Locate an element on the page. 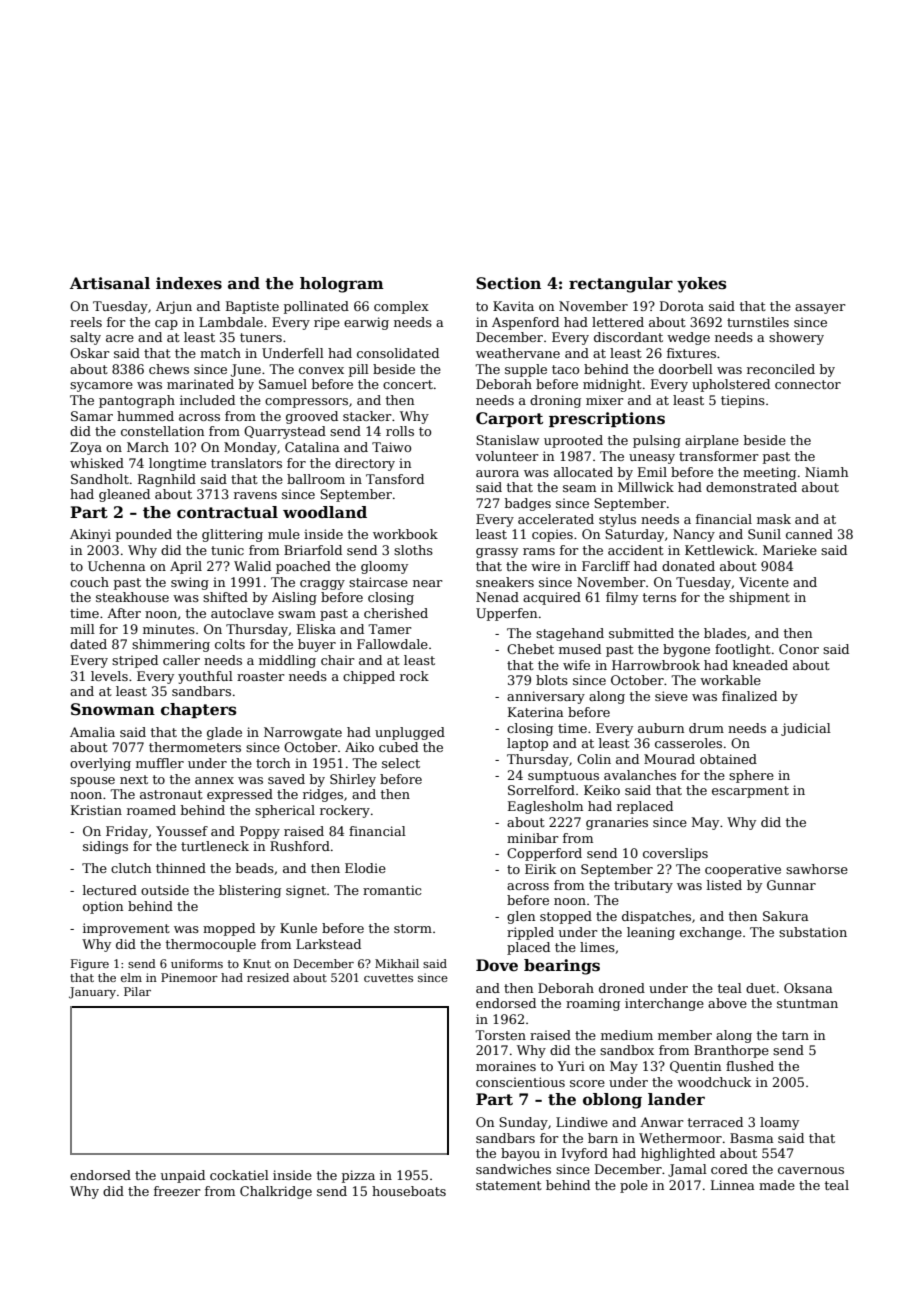 The height and width of the document is (1314, 924). Linnea is located at coordinates (733, 1185).
